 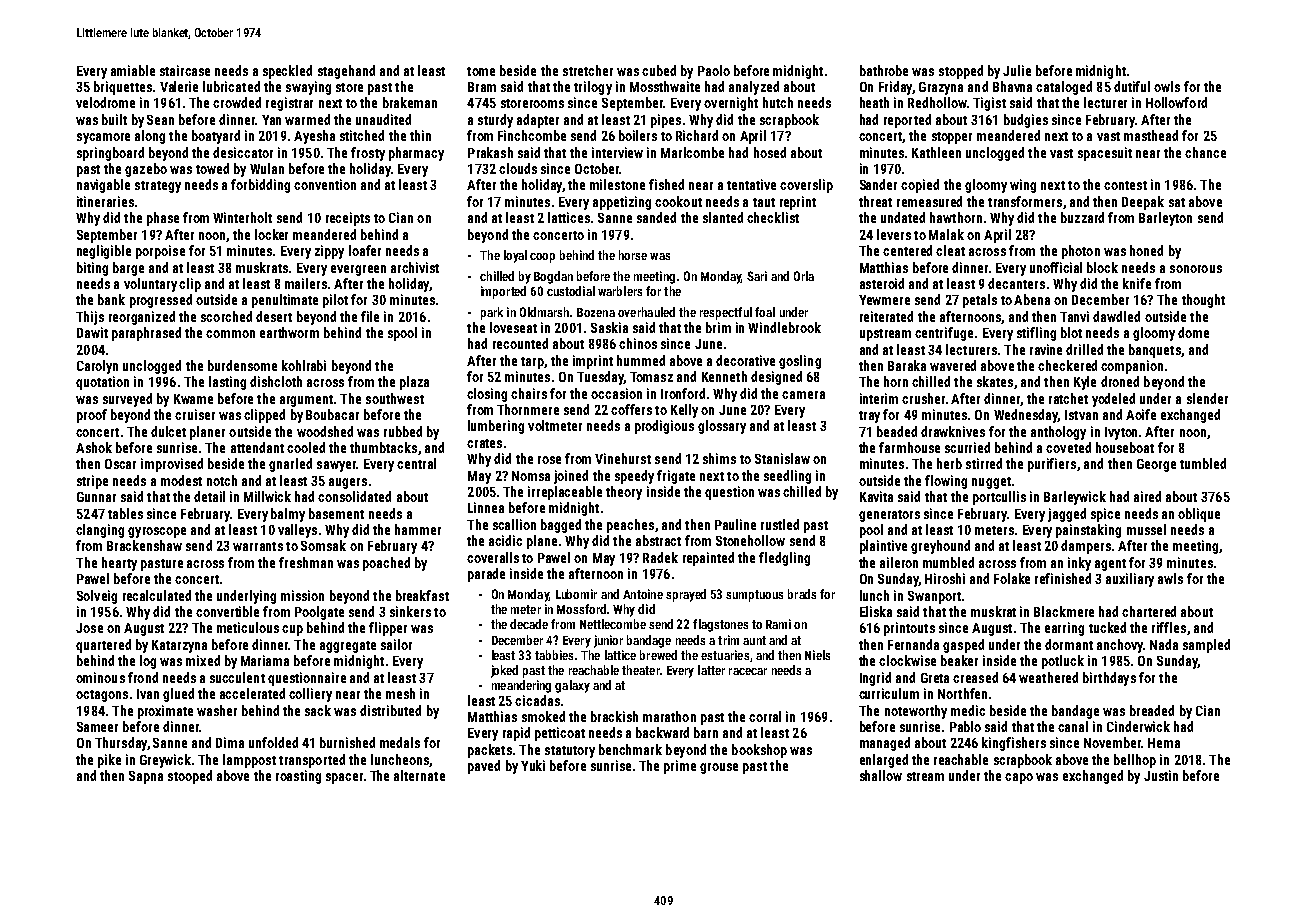 What do you see at coordinates (538, 121) in the screenshot?
I see `adapter` at bounding box center [538, 121].
